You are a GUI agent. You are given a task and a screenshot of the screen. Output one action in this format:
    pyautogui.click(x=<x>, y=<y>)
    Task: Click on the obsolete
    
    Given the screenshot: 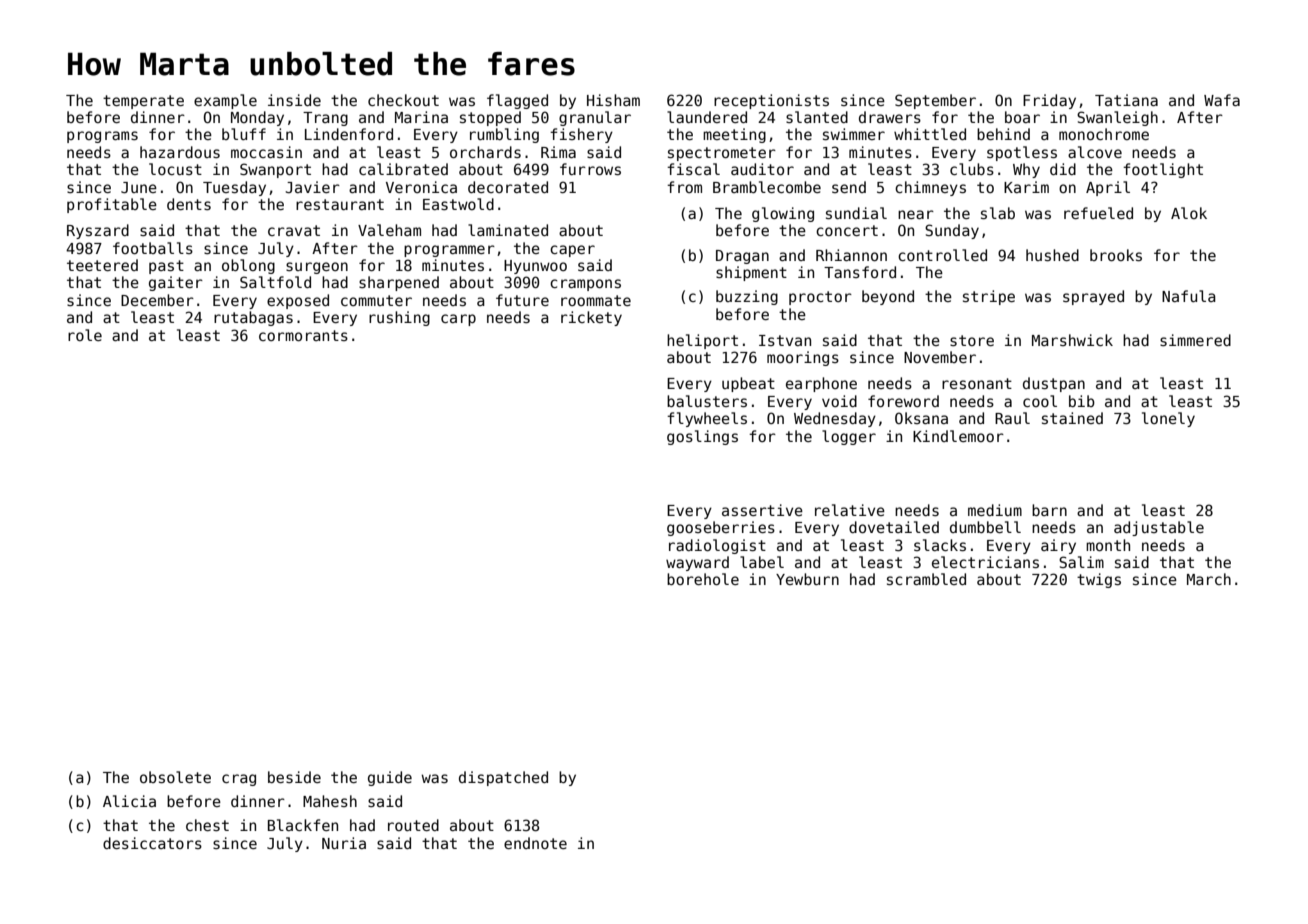 What is the action you would take?
    pyautogui.click(x=175, y=777)
